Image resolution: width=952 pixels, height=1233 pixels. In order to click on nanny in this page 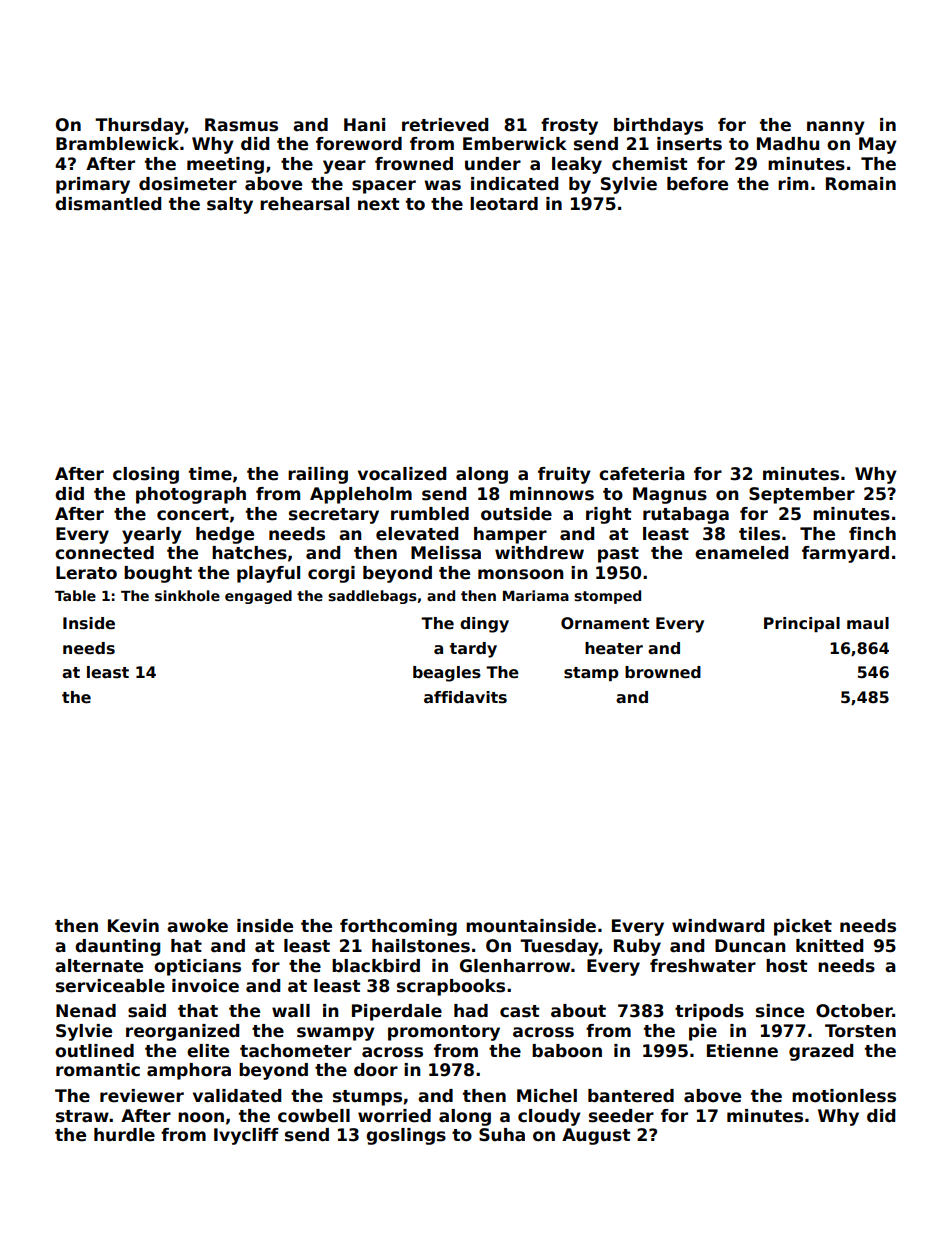, I will do `click(836, 128)`.
